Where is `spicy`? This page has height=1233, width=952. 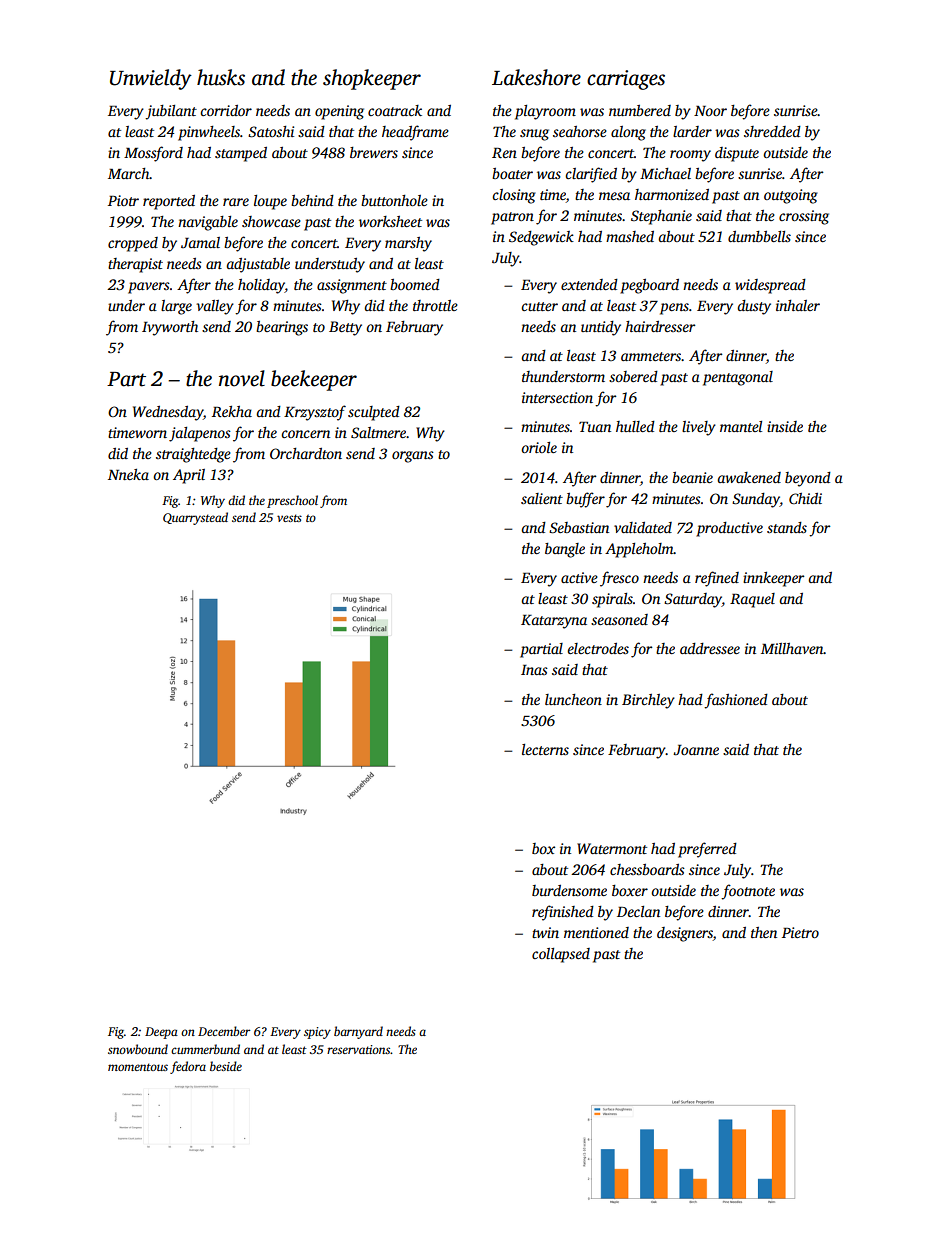
spicy is located at coordinates (317, 1033).
